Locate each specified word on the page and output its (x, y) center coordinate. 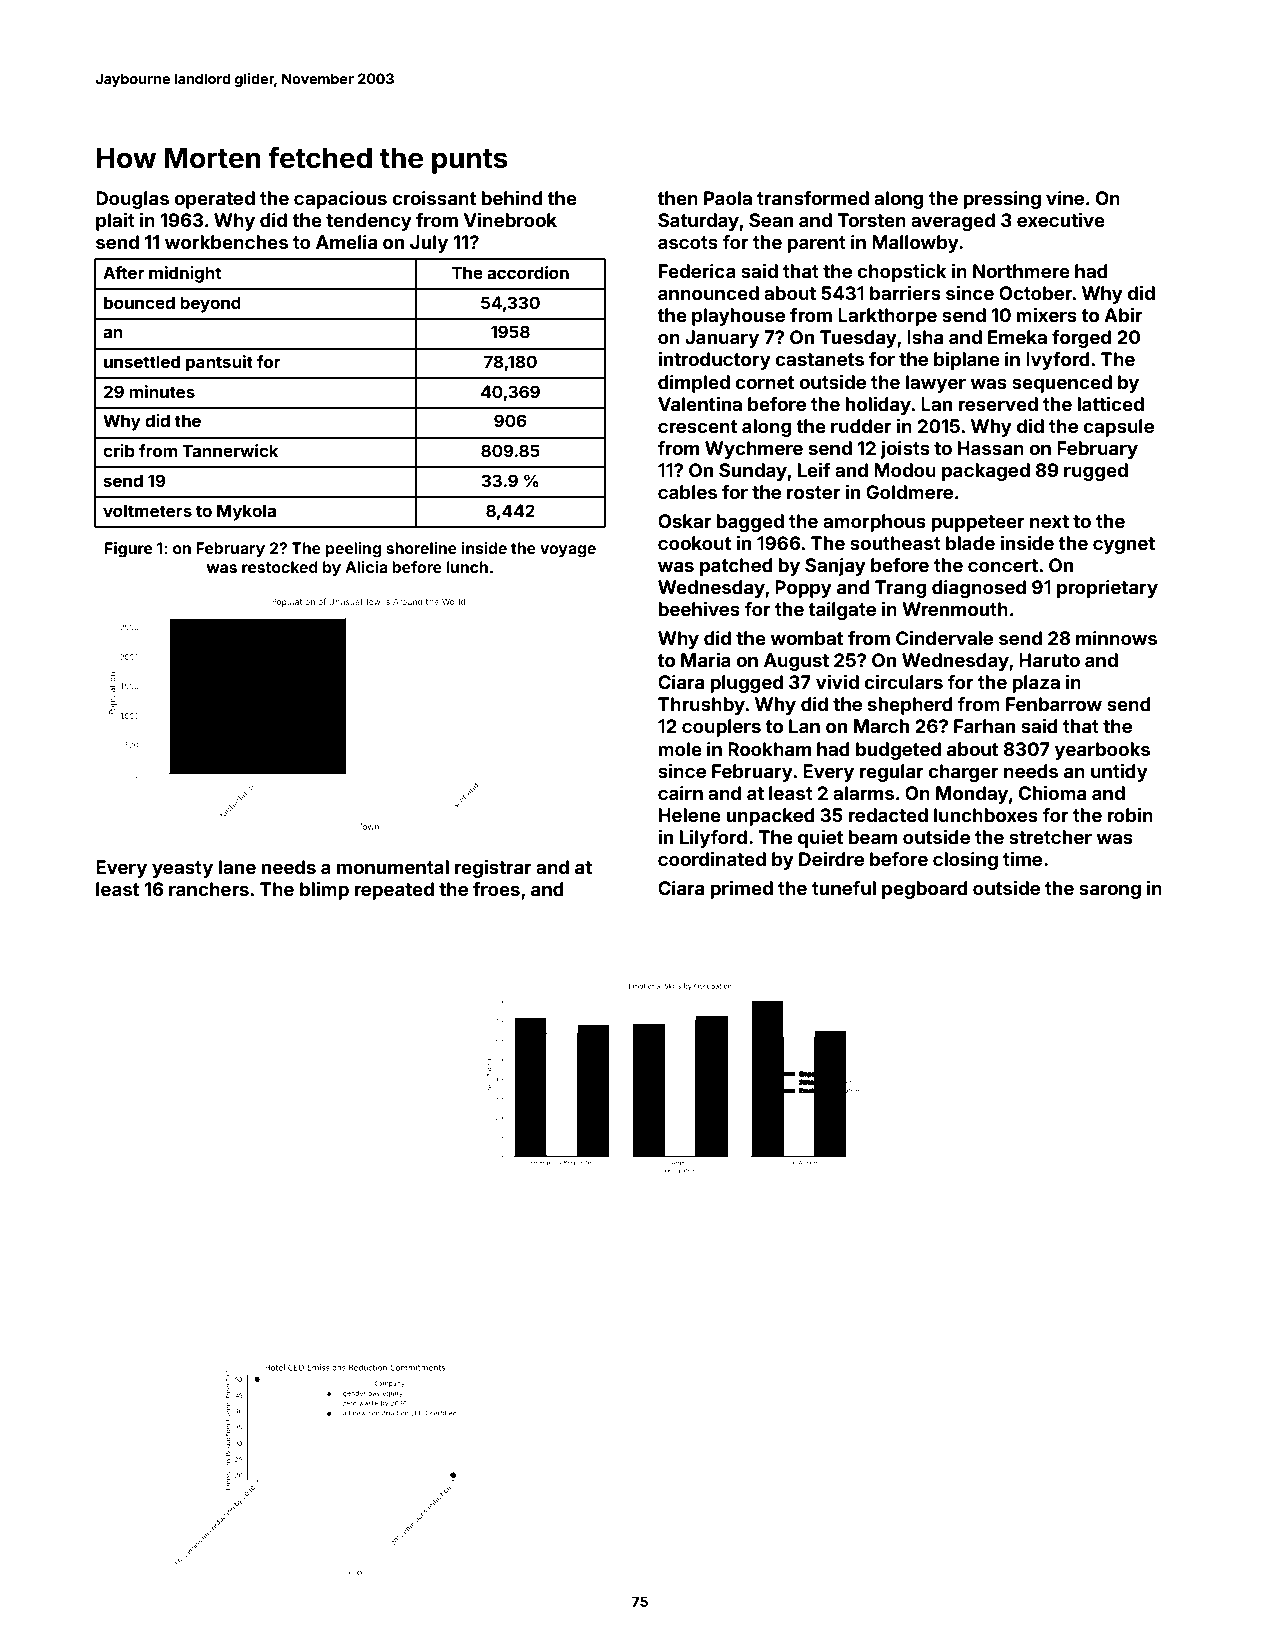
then (678, 198)
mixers (1046, 315)
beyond (210, 304)
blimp (324, 891)
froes (496, 889)
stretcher (1050, 837)
